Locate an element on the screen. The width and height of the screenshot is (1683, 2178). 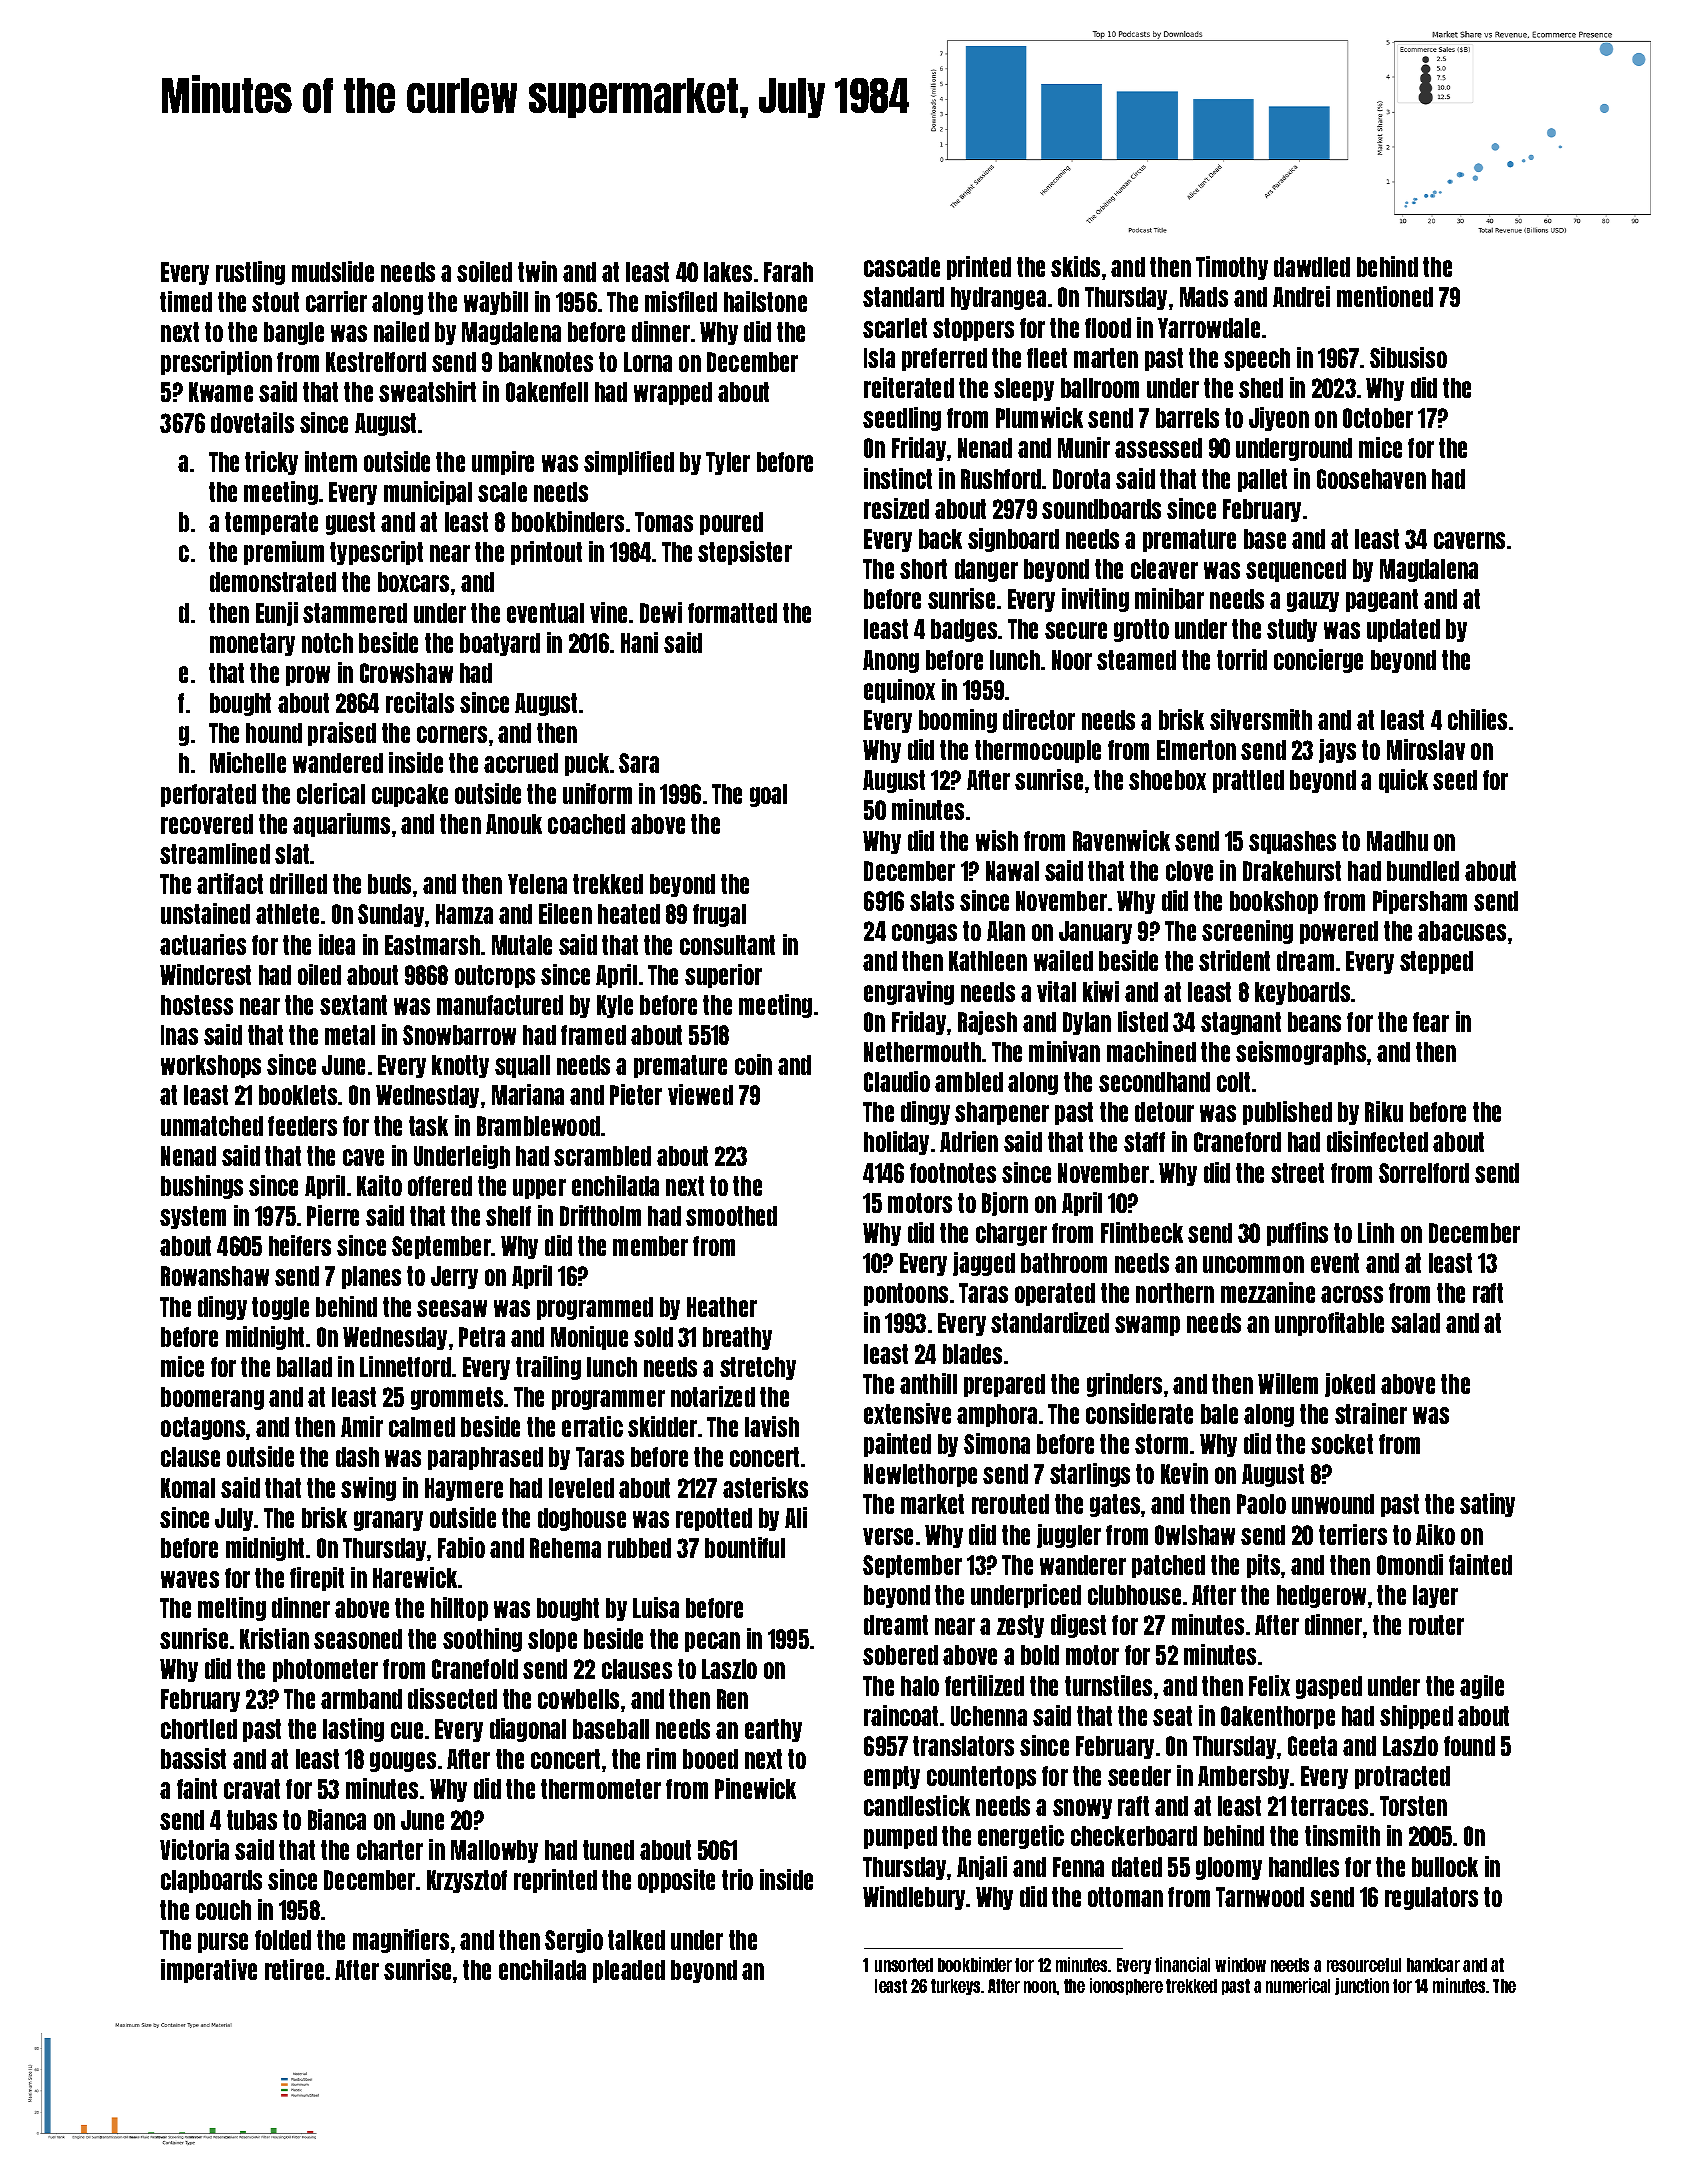
speech is located at coordinates (1257, 359).
